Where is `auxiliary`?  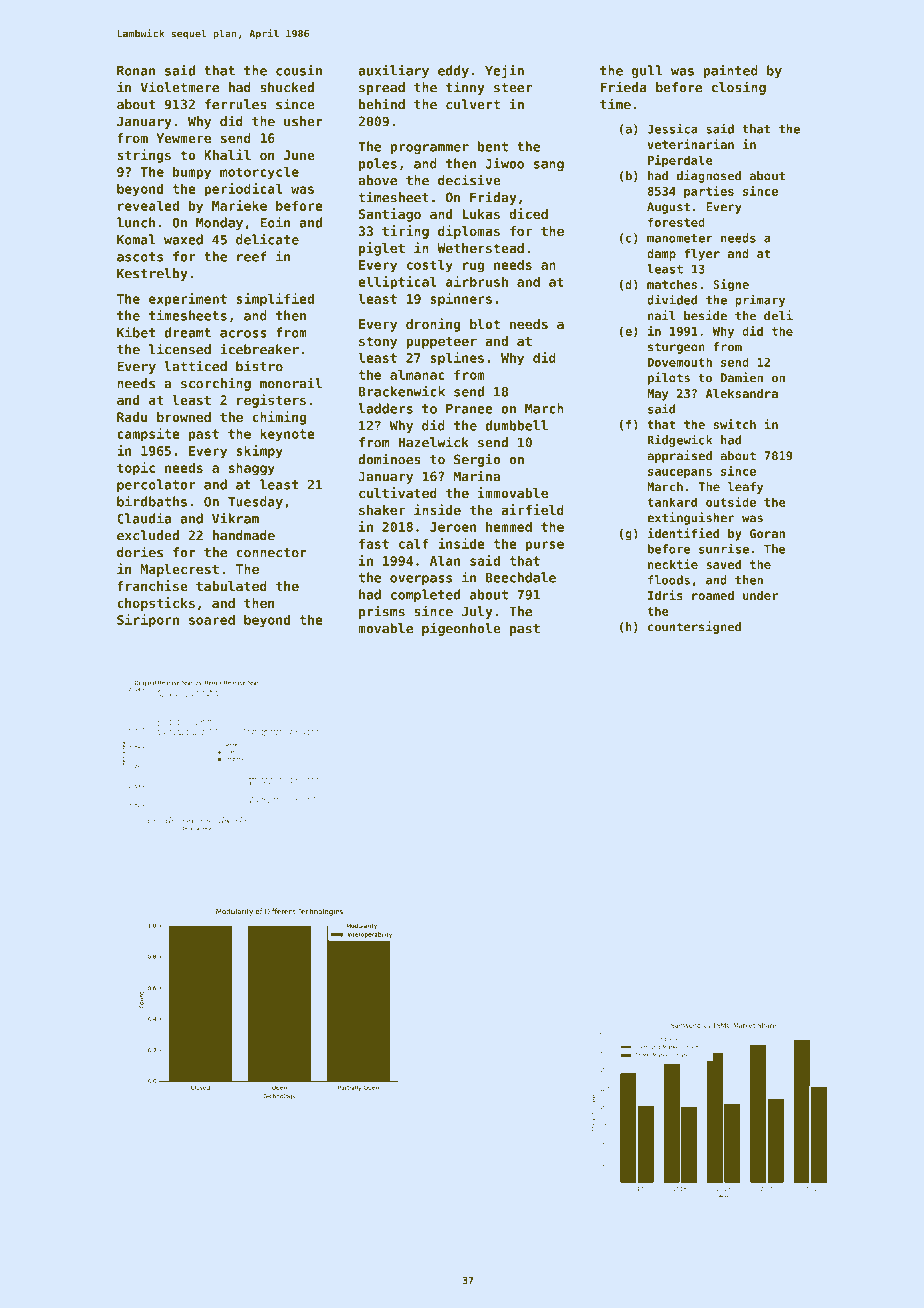 auxiliary is located at coordinates (393, 71).
